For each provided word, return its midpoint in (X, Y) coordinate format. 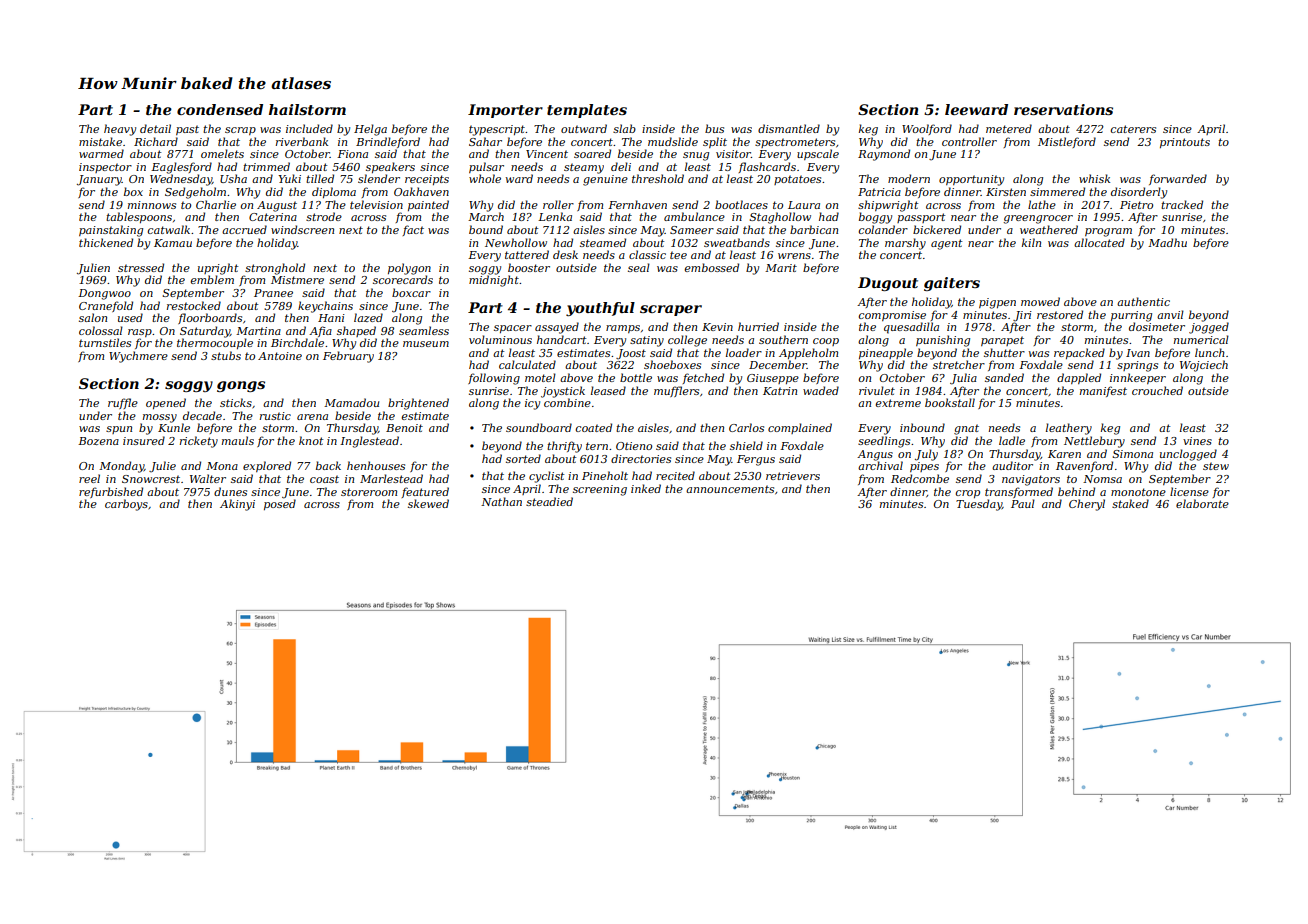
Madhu (1167, 242)
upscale (818, 154)
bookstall (950, 402)
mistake (100, 141)
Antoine (280, 356)
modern (909, 178)
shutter (1004, 352)
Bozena (98, 441)
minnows (152, 205)
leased (608, 390)
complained (800, 428)
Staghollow (780, 218)
